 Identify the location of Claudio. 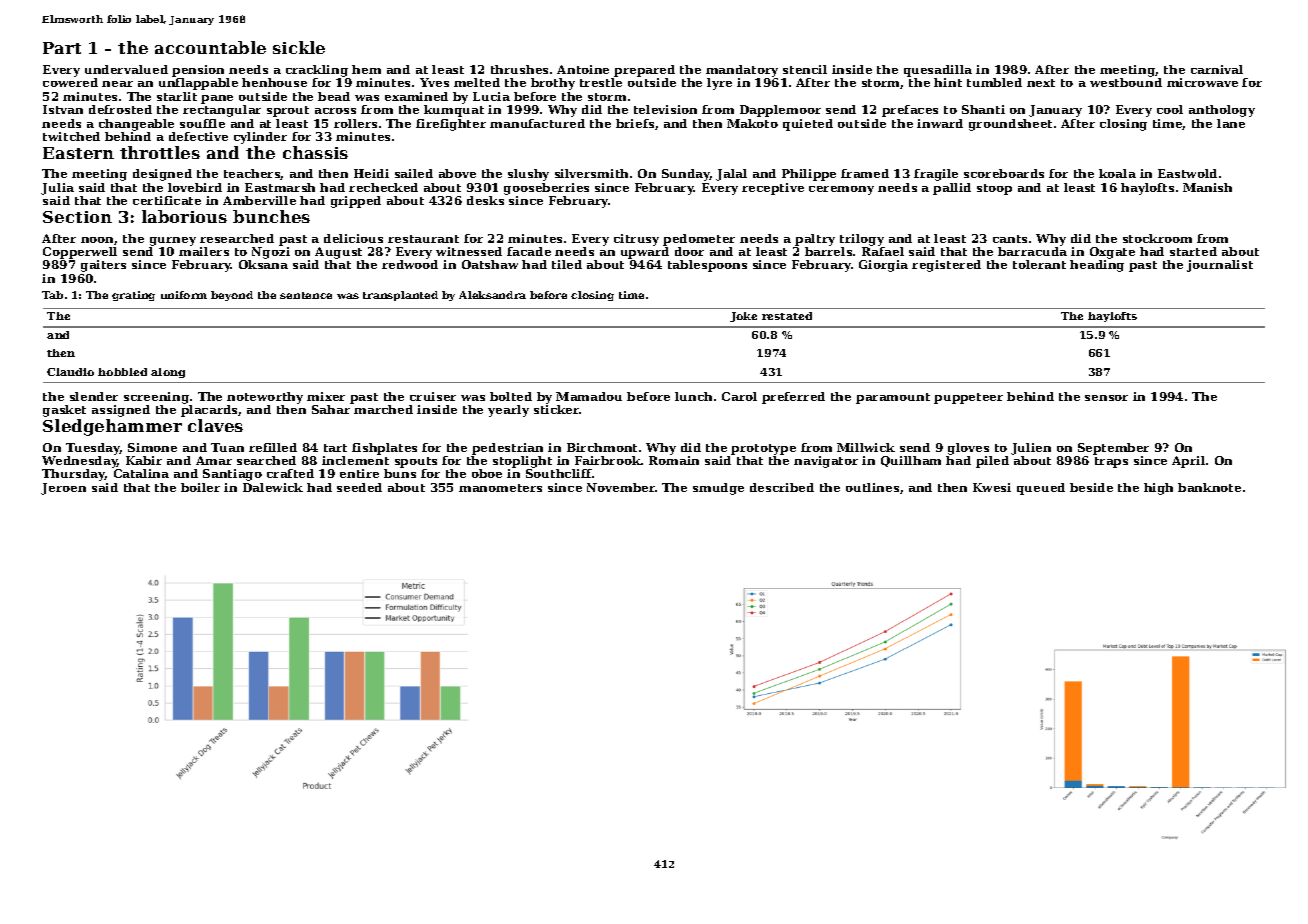
(70, 372).
